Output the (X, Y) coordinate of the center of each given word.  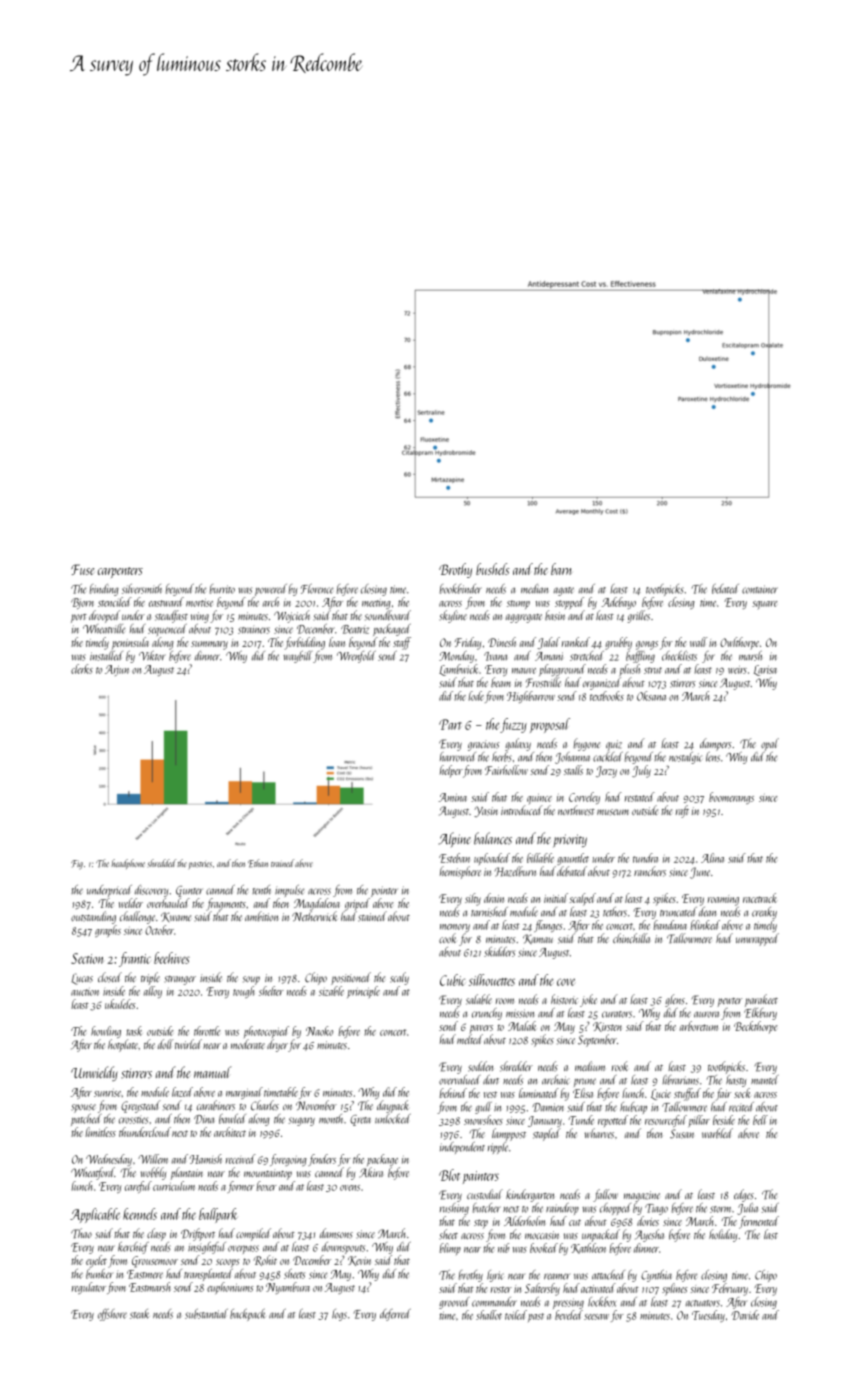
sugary (301, 1121)
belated (725, 589)
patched (86, 1120)
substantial (206, 1314)
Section (87, 958)
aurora (706, 1014)
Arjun (117, 670)
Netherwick (315, 916)
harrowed (458, 757)
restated (640, 797)
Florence (317, 589)
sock (742, 1093)
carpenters (120, 572)
